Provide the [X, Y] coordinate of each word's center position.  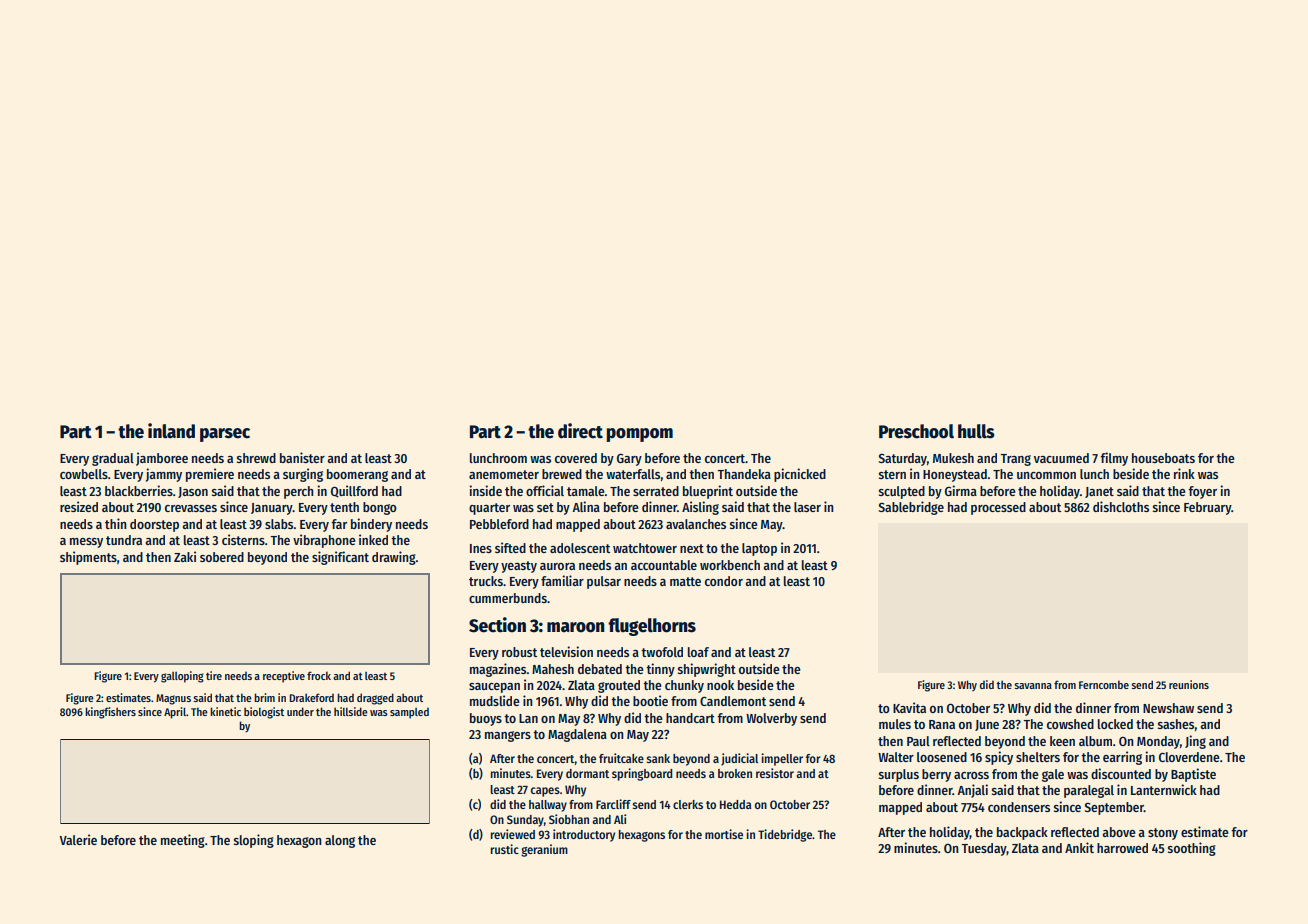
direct [580, 431]
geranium [544, 850]
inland [171, 431]
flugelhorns [652, 627]
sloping [254, 841]
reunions [1189, 684]
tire [214, 675]
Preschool [916, 431]
